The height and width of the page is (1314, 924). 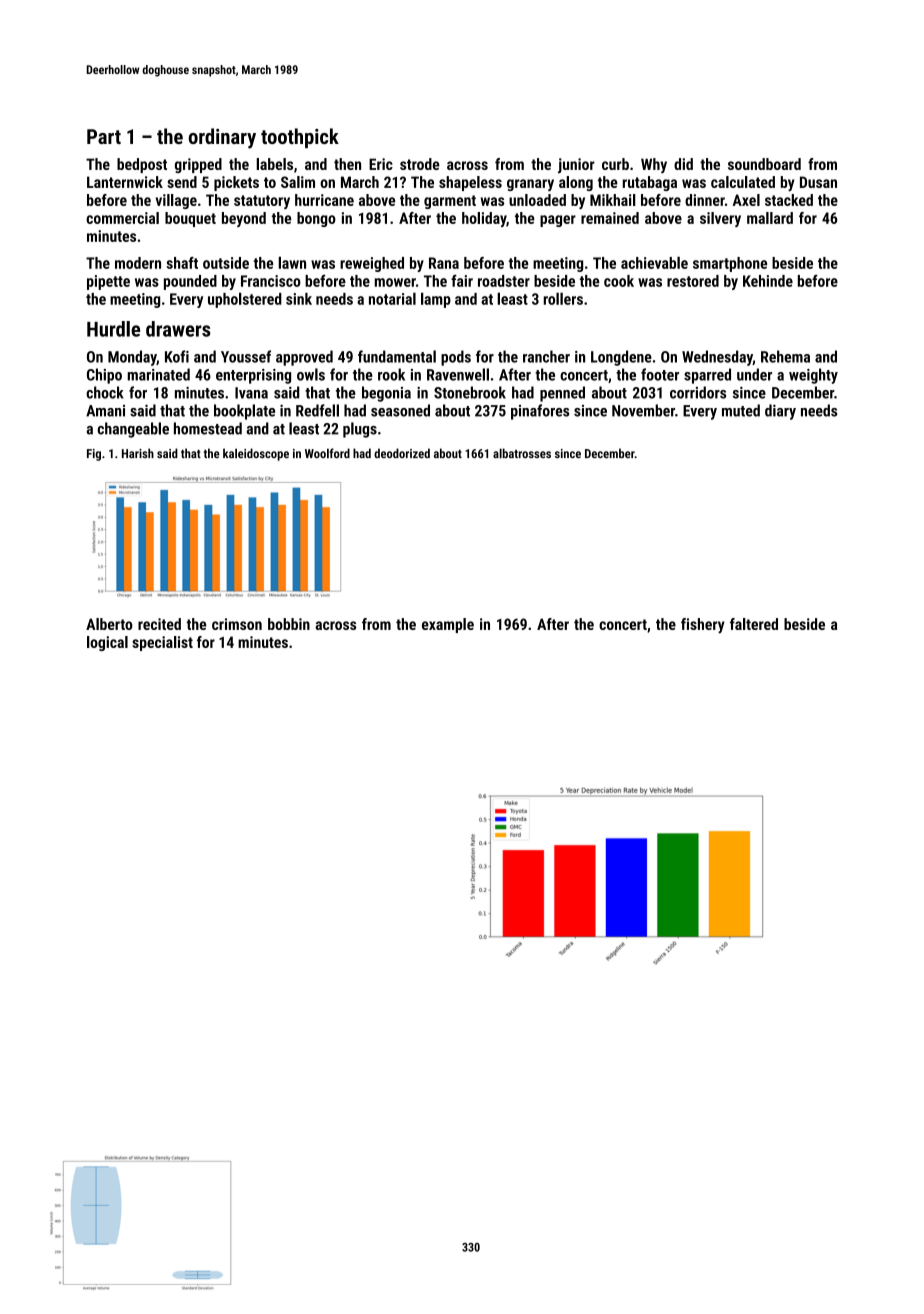 I want to click on faltered, so click(x=754, y=624).
